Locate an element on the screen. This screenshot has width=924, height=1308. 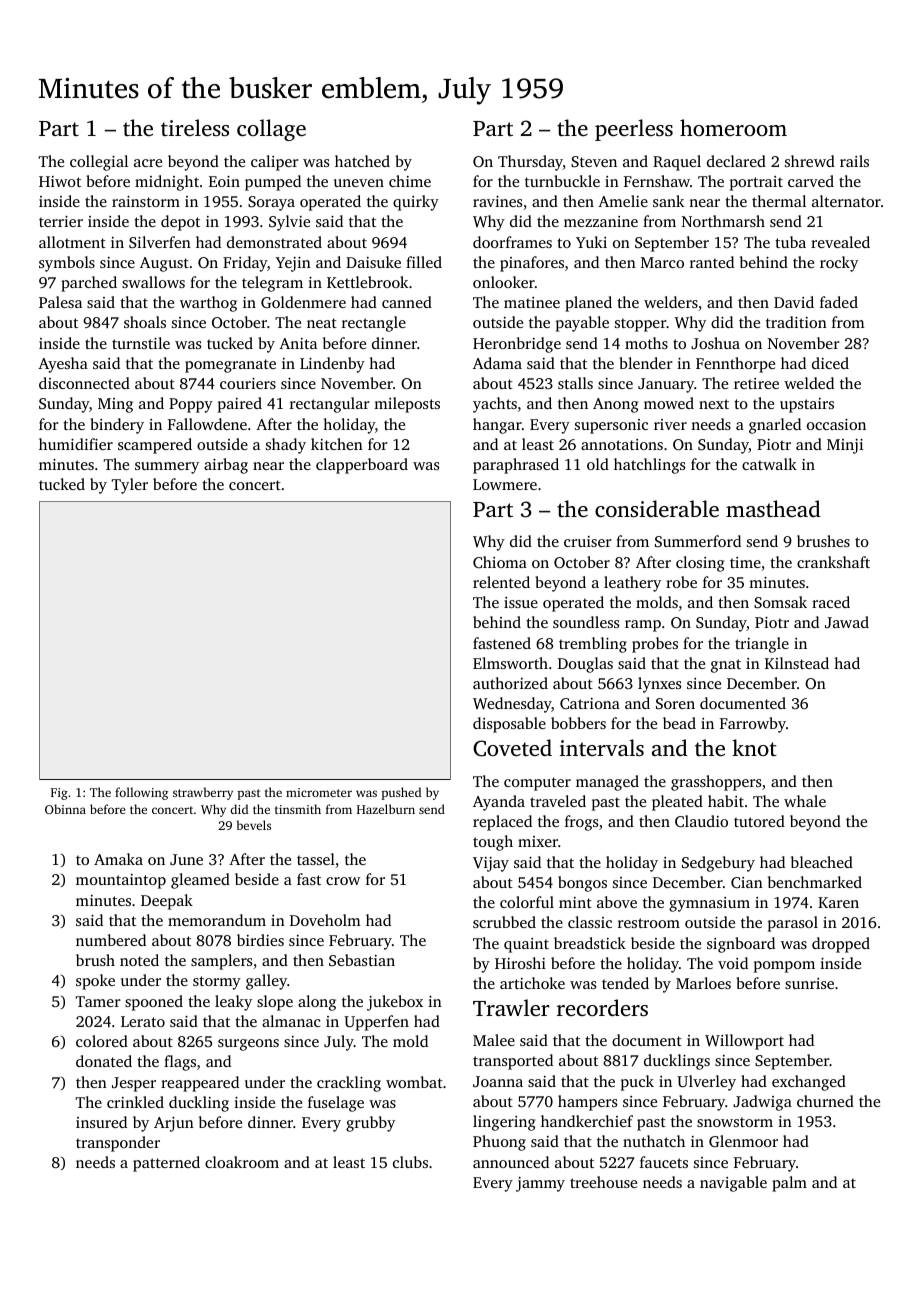
pompom is located at coordinates (784, 967).
